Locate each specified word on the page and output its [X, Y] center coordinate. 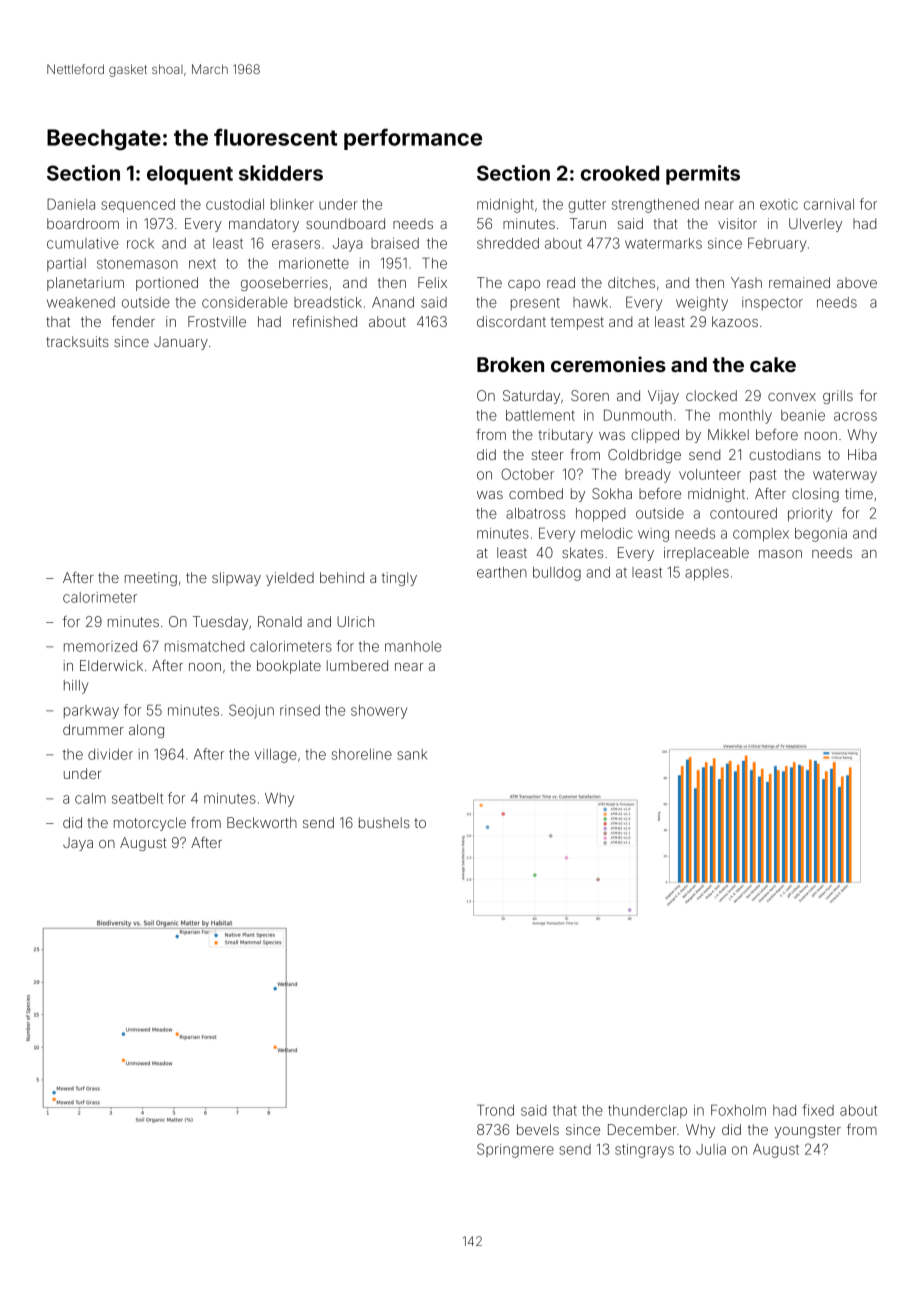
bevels [538, 1129]
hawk [590, 302]
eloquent [190, 175]
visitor [737, 223]
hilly [76, 687]
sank [412, 754]
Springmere [515, 1150]
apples [707, 574]
